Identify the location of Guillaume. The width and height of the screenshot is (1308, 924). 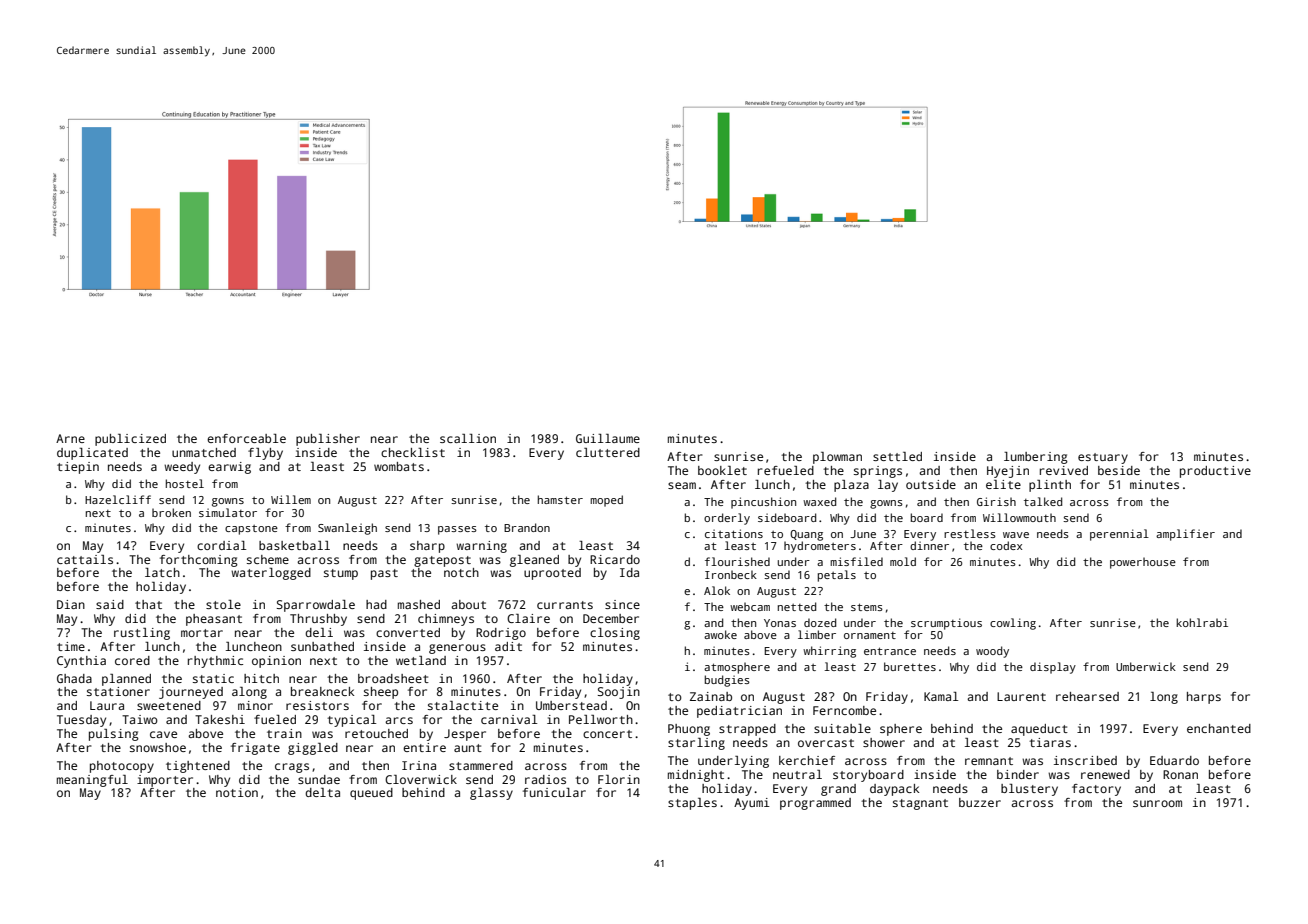
(608, 438).
